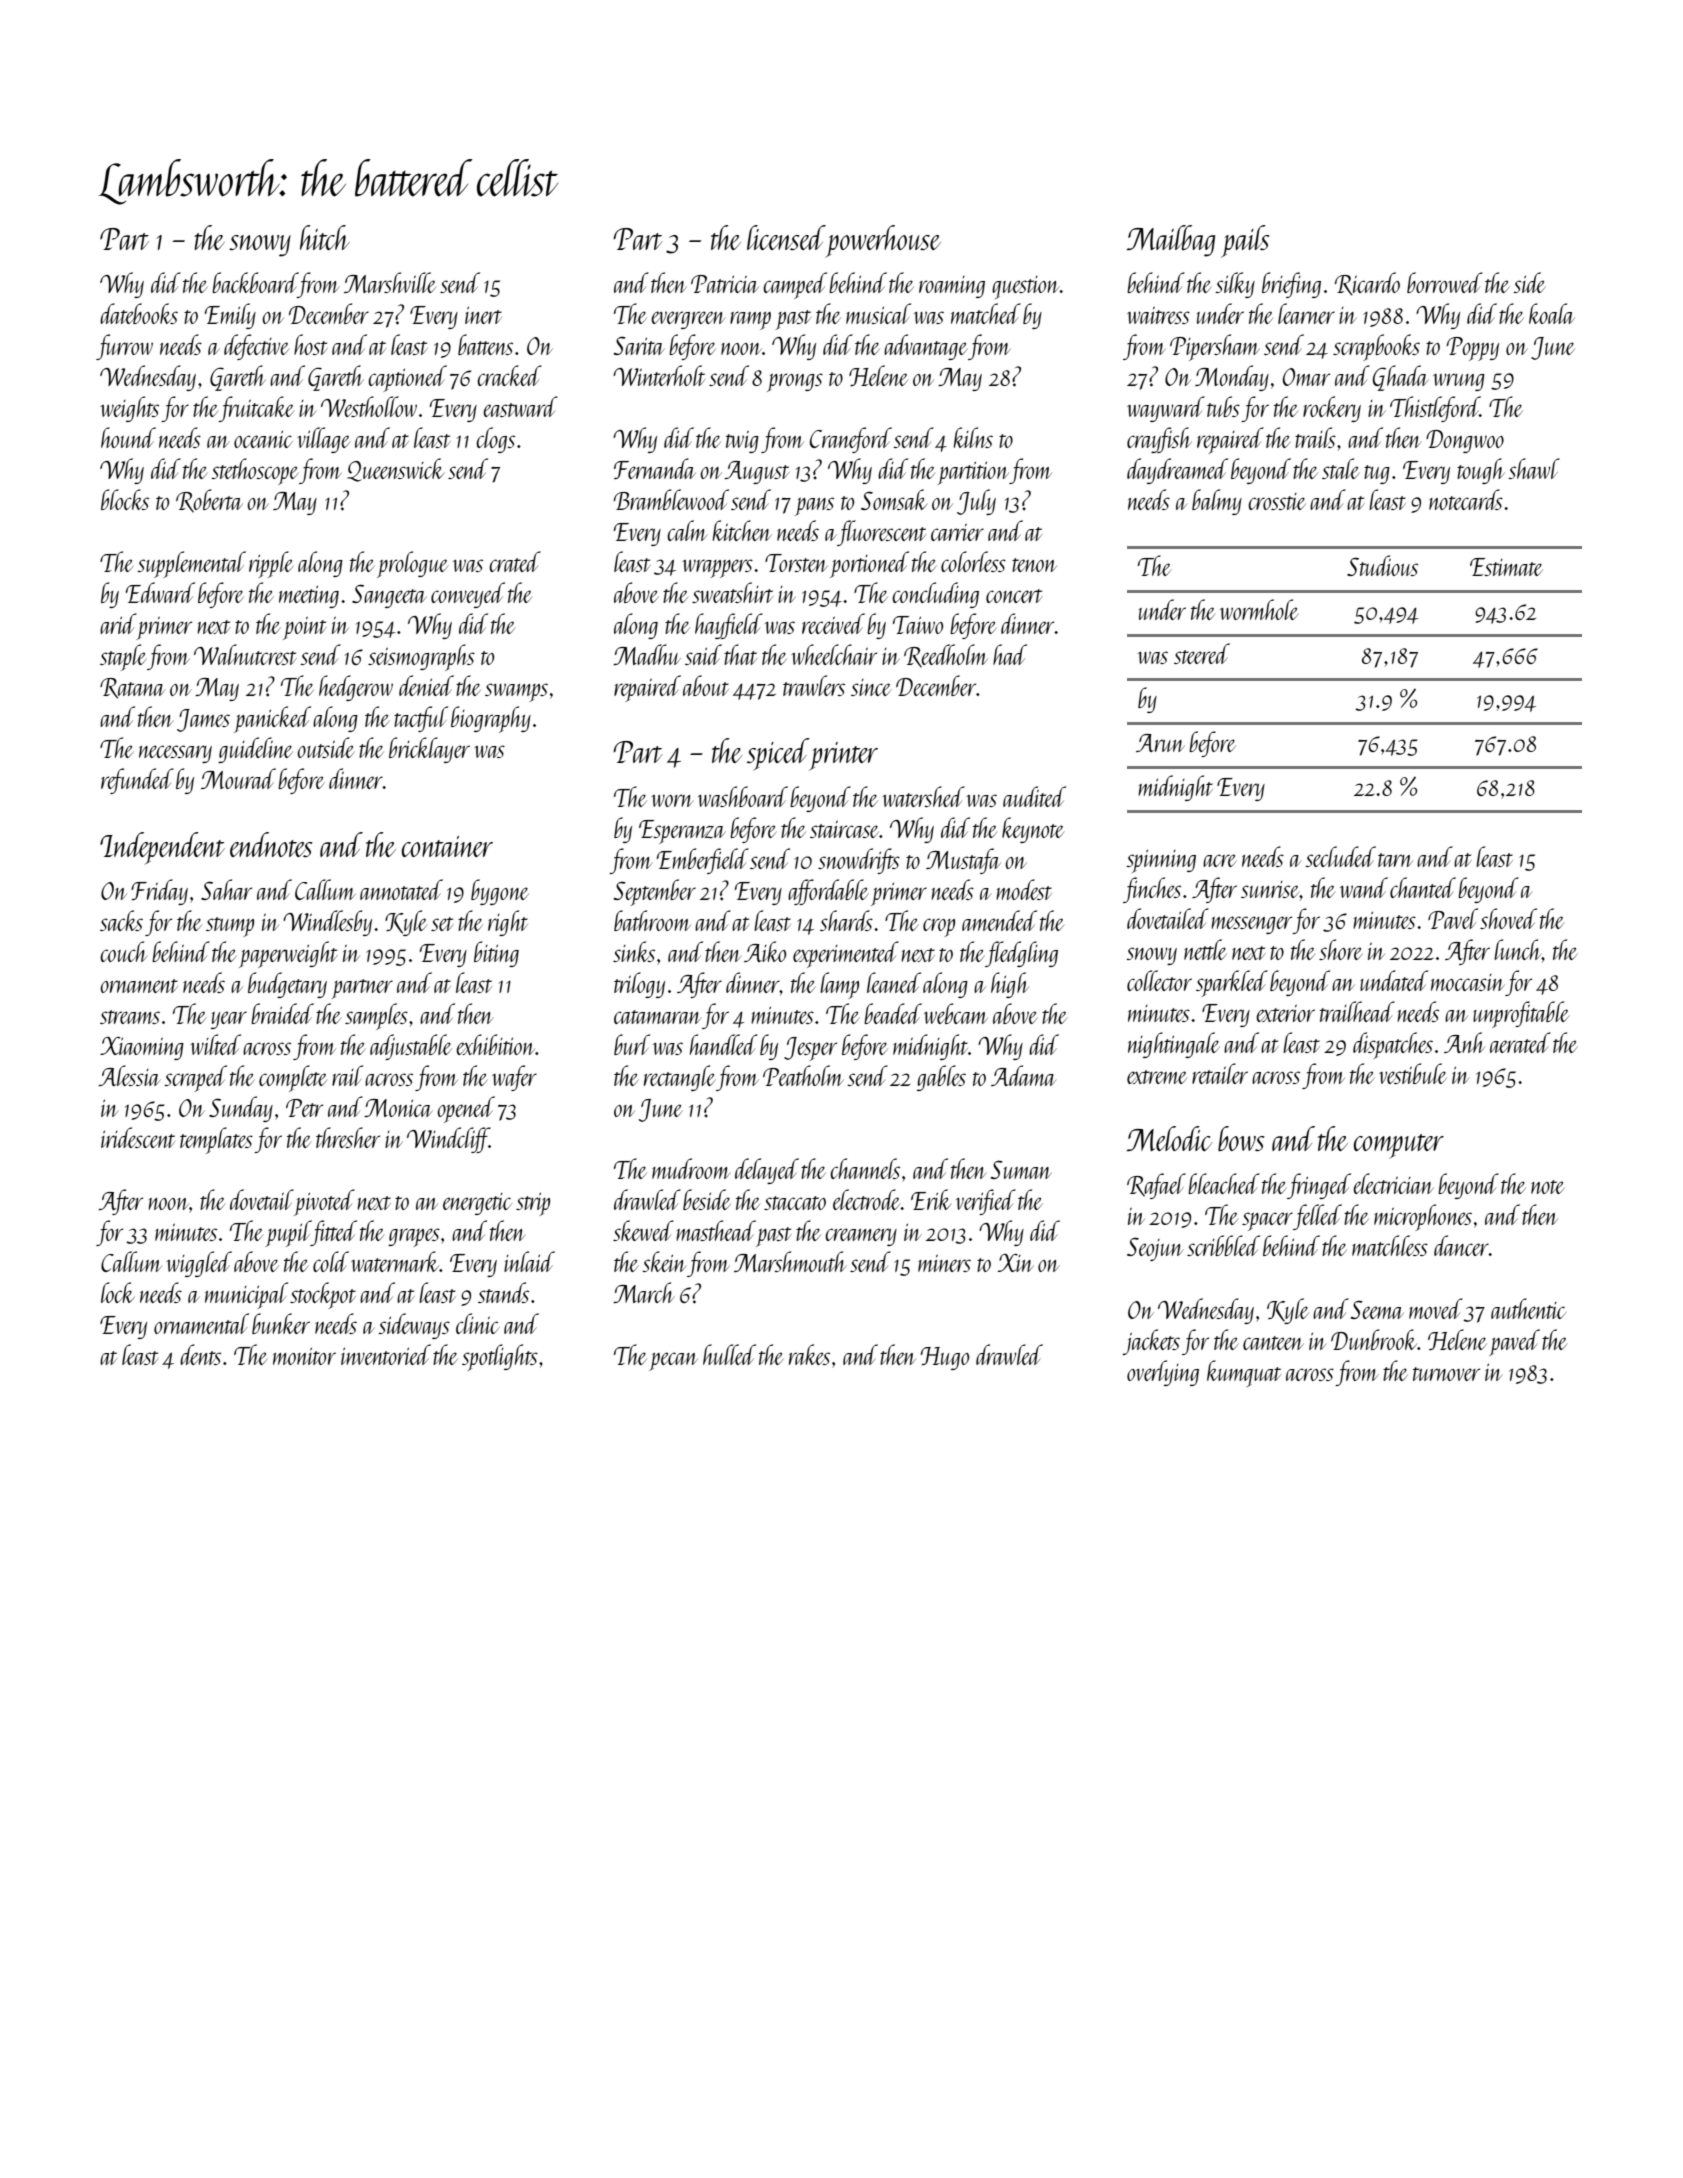 The image size is (1683, 2178). I want to click on licensed, so click(786, 237).
